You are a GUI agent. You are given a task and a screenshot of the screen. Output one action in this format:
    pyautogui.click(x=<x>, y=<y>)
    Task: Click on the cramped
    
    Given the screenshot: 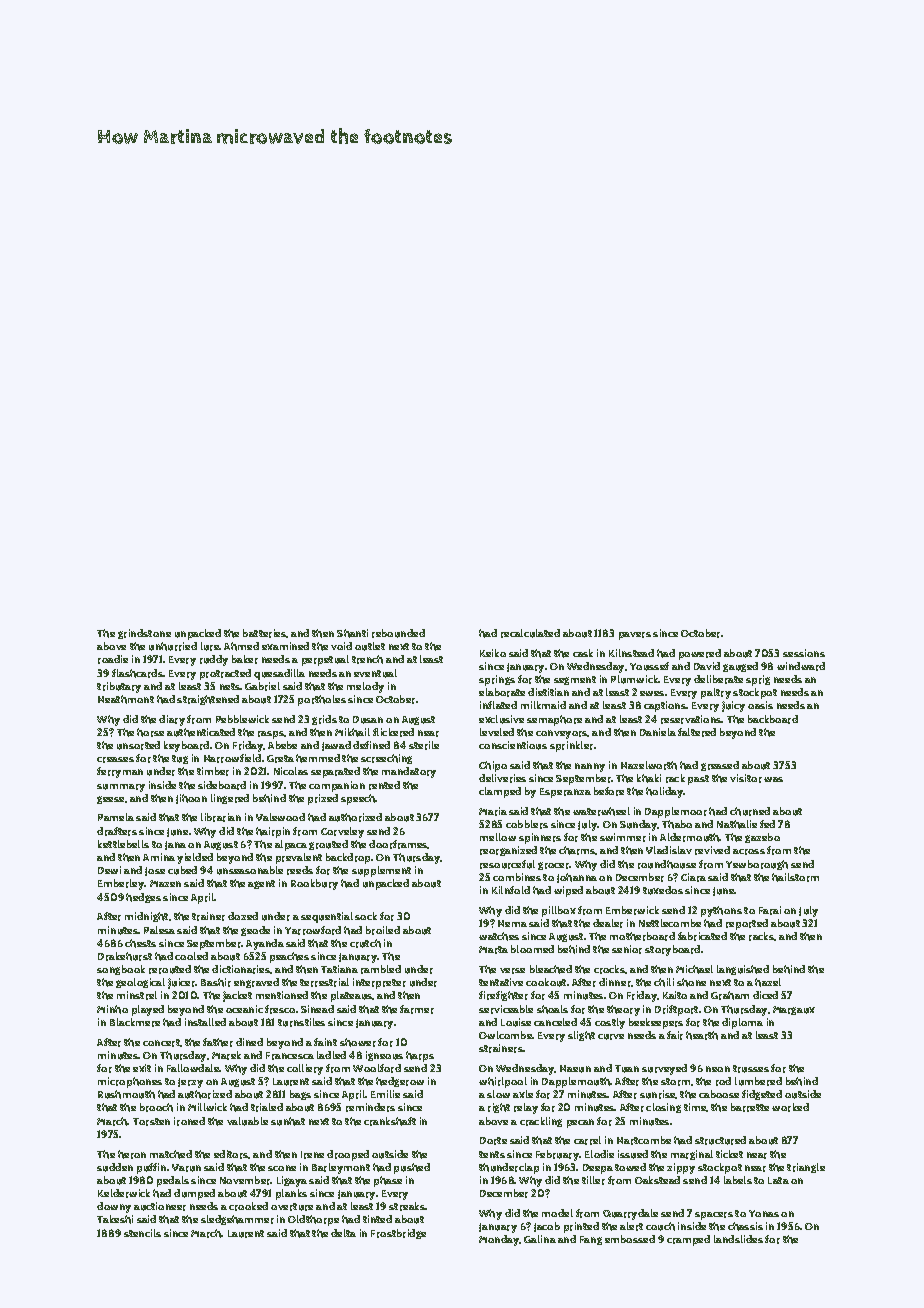 What is the action you would take?
    pyautogui.click(x=688, y=1240)
